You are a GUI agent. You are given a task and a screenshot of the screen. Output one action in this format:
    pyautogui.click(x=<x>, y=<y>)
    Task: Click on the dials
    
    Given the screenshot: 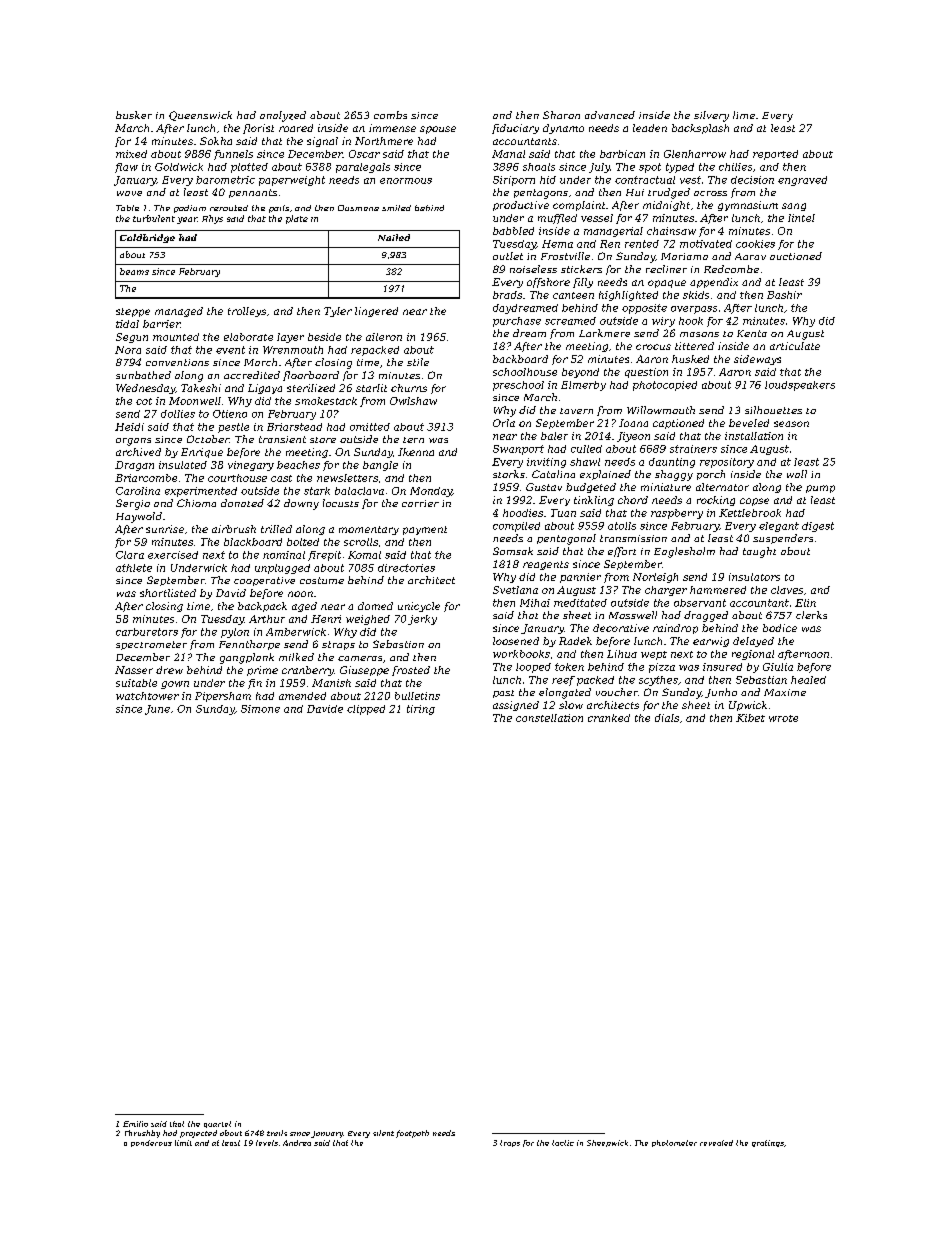 What is the action you would take?
    pyautogui.click(x=667, y=718)
